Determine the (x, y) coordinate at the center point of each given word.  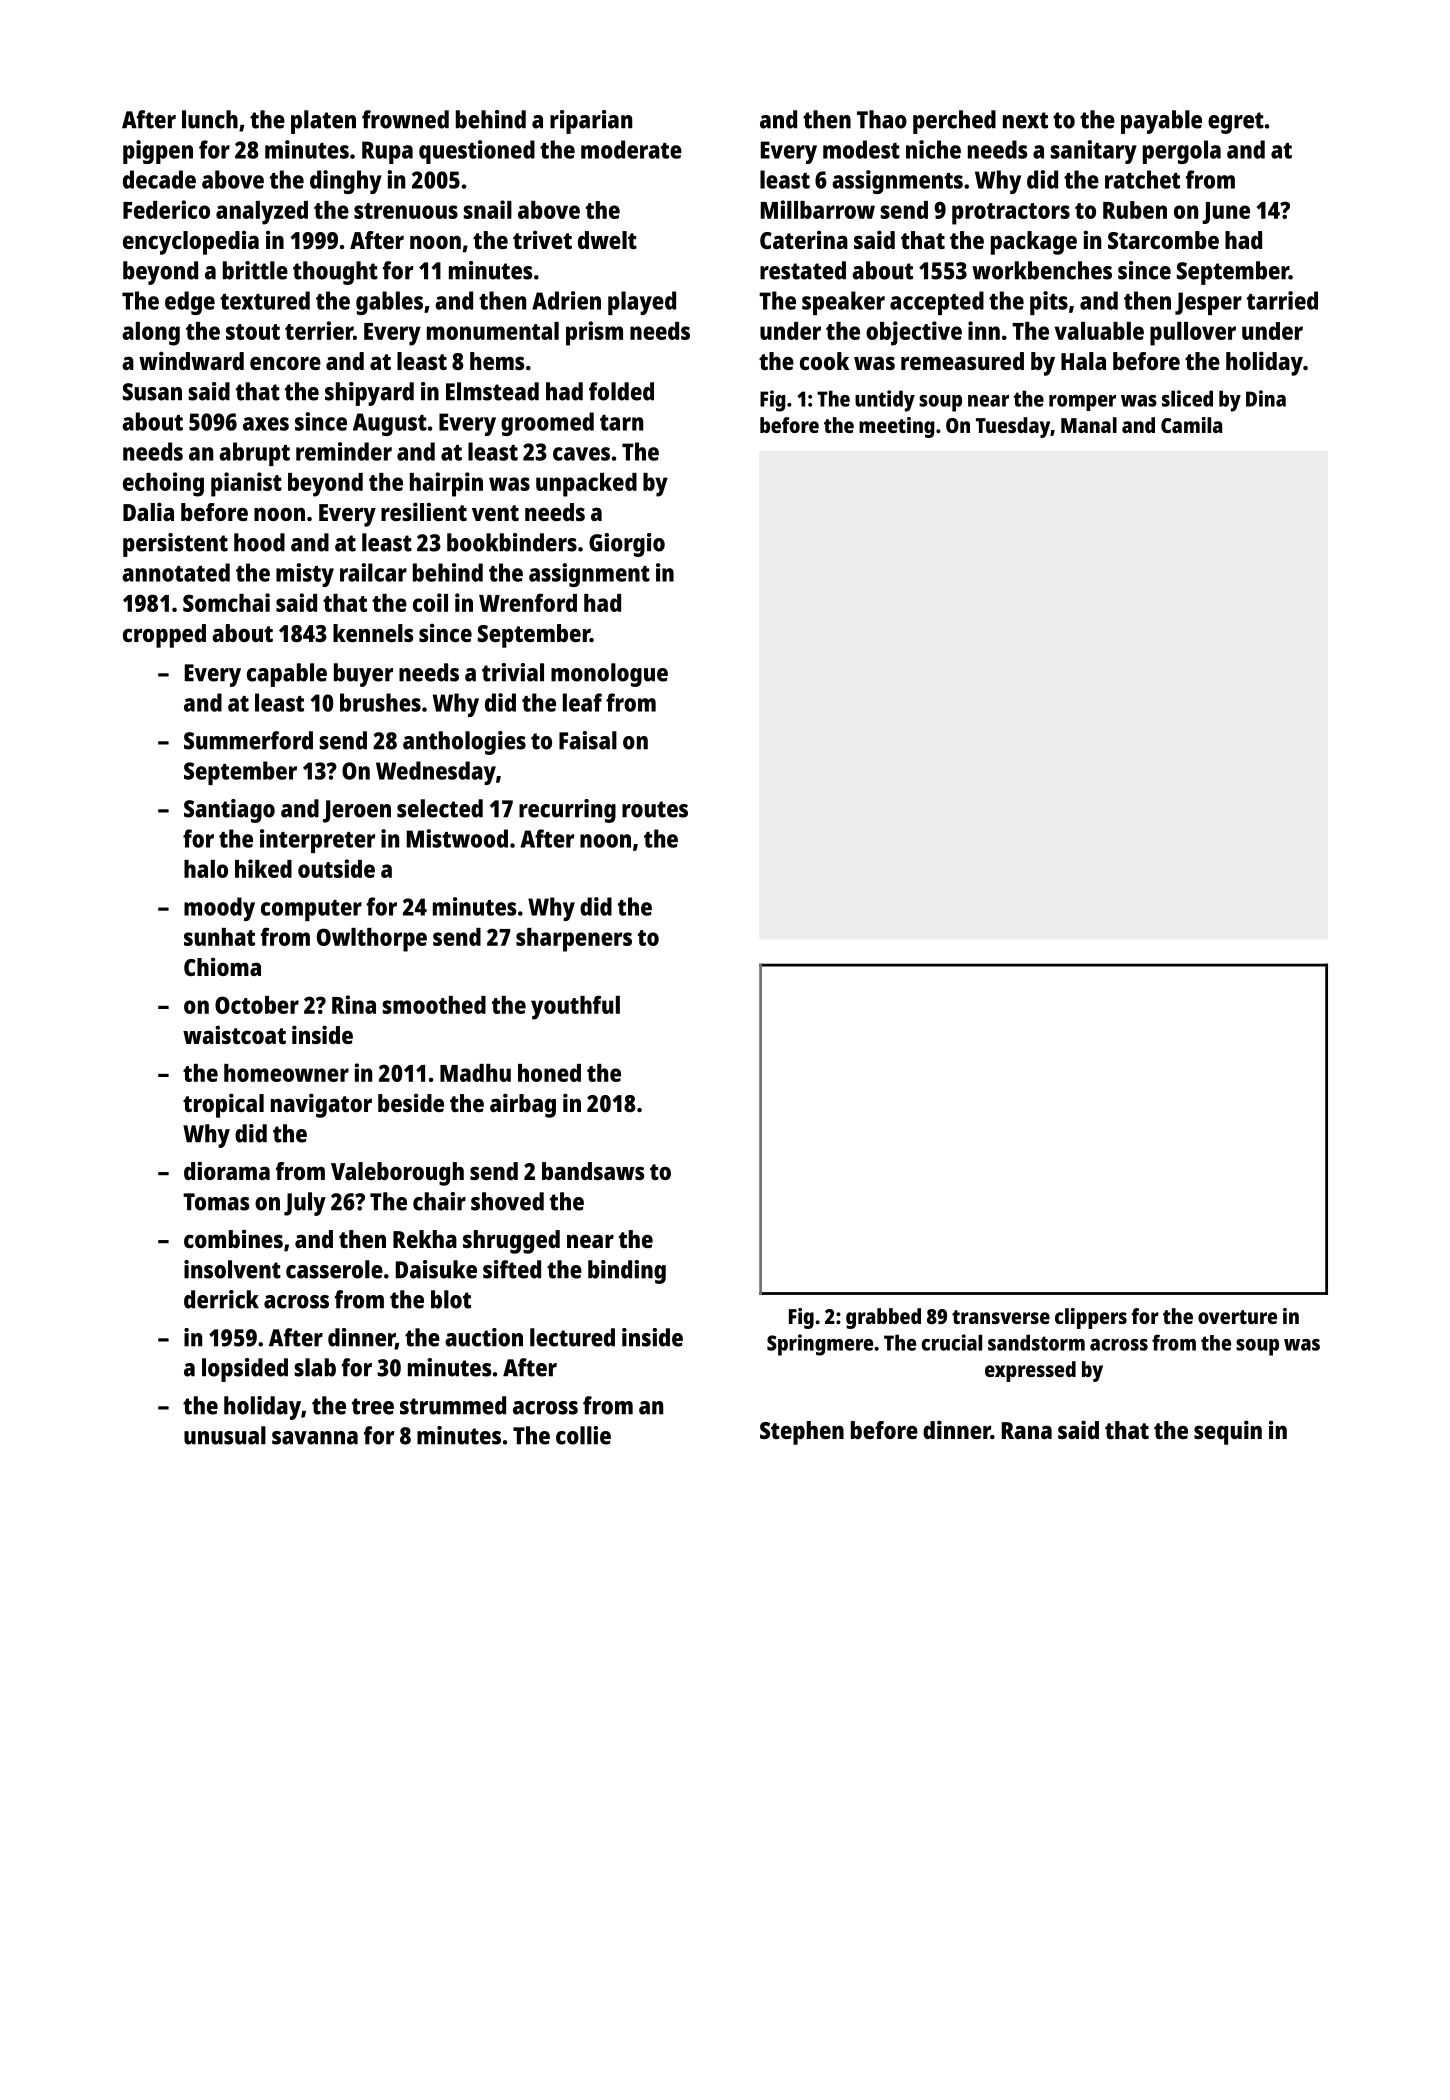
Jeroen (357, 811)
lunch (210, 119)
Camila (1191, 425)
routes (655, 809)
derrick (221, 1299)
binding (627, 1272)
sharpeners (574, 940)
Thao (882, 119)
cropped (164, 636)
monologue (609, 675)
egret (1236, 123)
